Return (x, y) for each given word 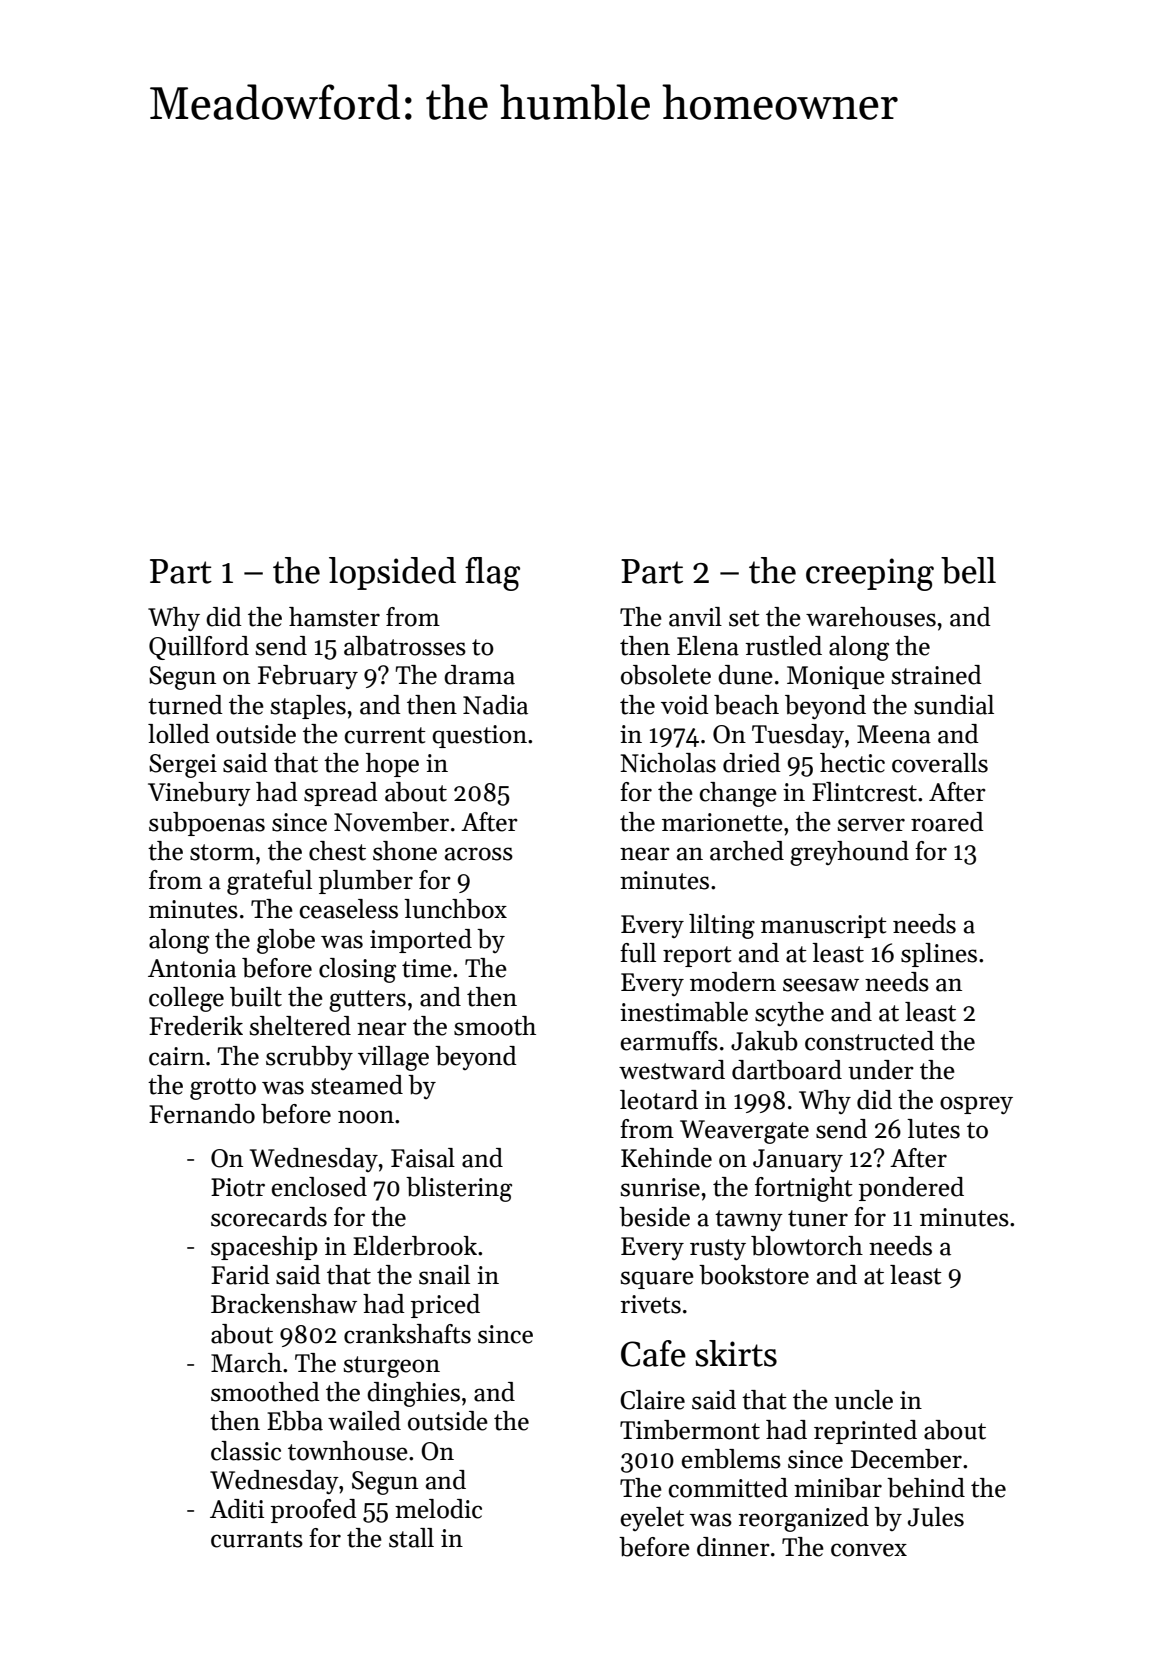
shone (405, 851)
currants (257, 1539)
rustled (783, 646)
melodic (438, 1509)
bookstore (754, 1275)
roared (947, 822)
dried (752, 763)
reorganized (803, 1519)
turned (185, 705)
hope (392, 765)
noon (366, 1117)
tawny (749, 1220)
